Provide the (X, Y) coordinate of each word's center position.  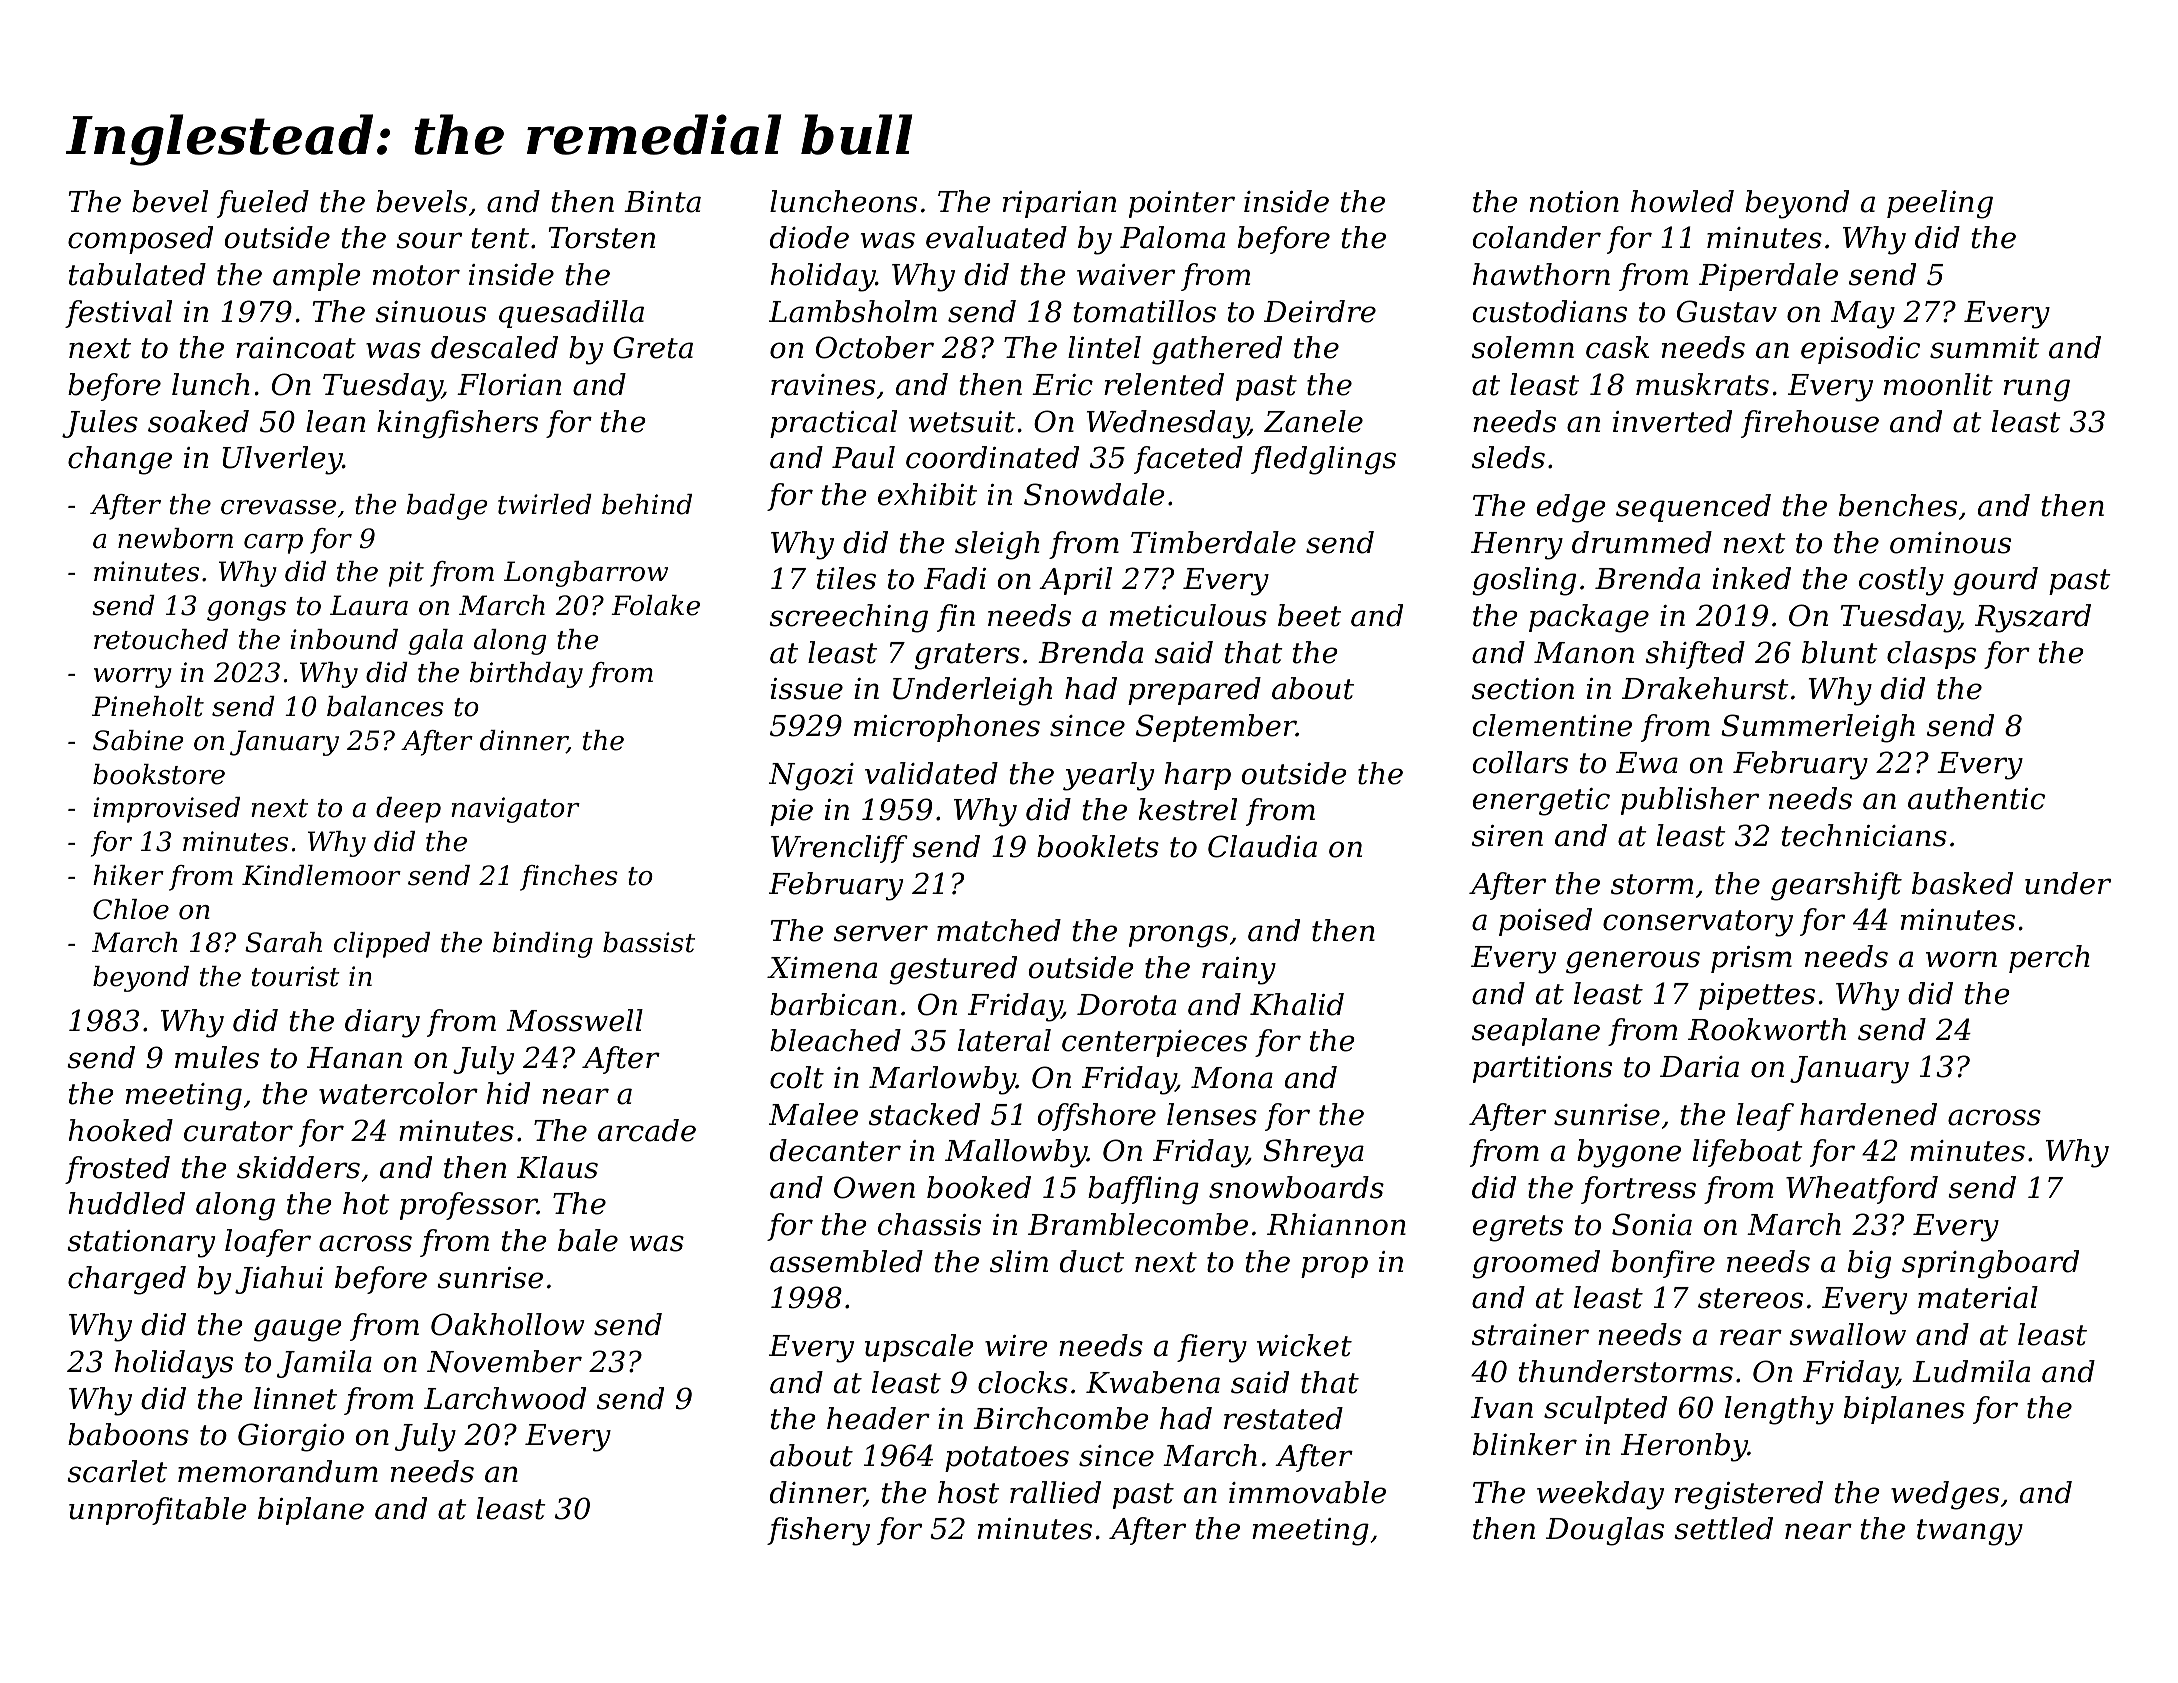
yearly (1108, 776)
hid (508, 1093)
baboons (128, 1434)
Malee (813, 1114)
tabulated (137, 274)
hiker (128, 875)
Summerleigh (1818, 728)
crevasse (278, 507)
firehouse (1810, 424)
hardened (1868, 1114)
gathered (1217, 350)
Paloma (1172, 237)
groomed (1536, 1264)
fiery (1212, 1348)
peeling (1940, 204)
